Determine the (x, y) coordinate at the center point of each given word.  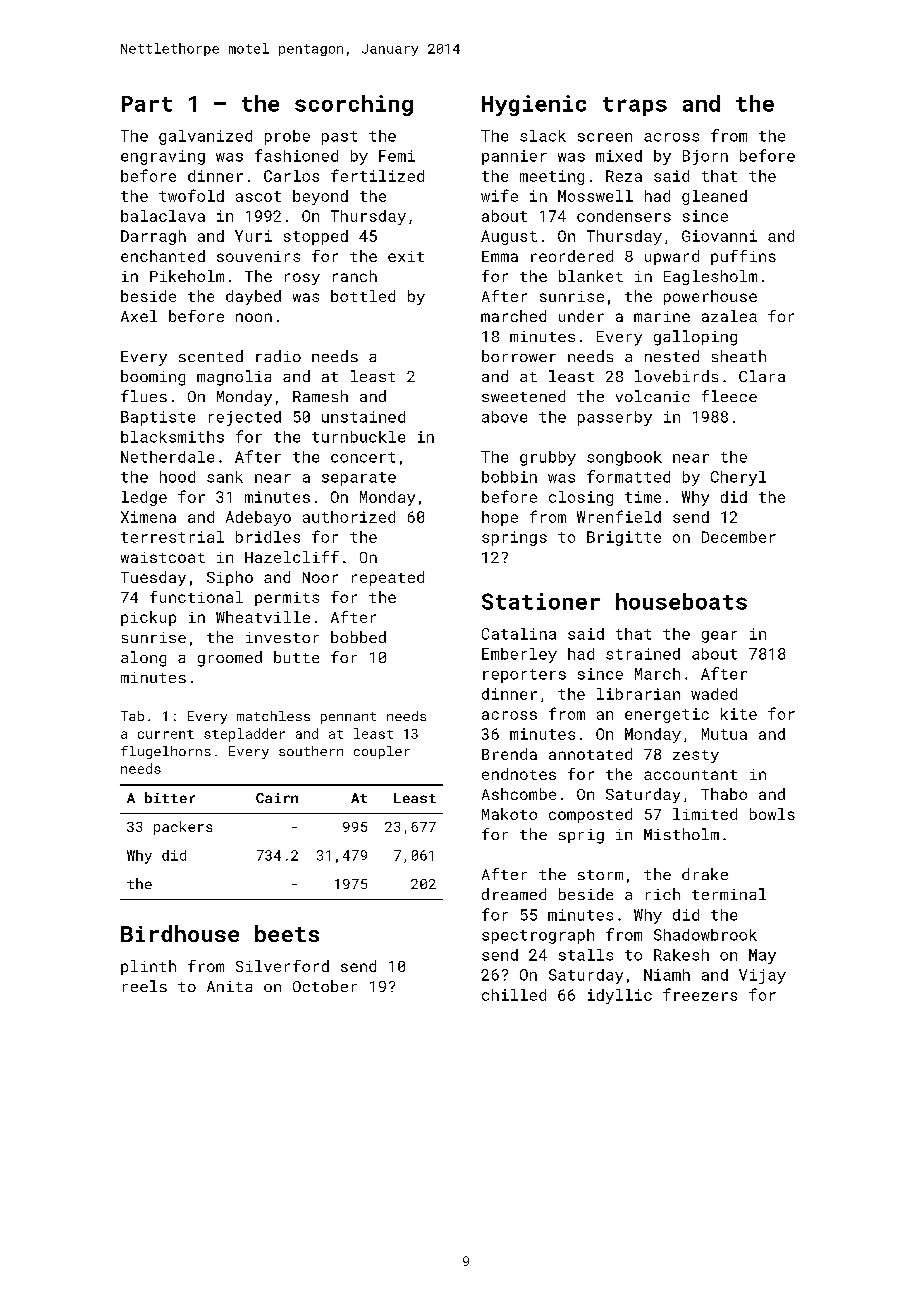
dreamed (514, 894)
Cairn (277, 798)
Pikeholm (187, 276)
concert (363, 457)
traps (635, 106)
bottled (363, 296)
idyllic (620, 996)
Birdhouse (180, 933)
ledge (144, 498)
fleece (729, 396)
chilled (514, 995)
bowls (772, 814)
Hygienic (534, 105)
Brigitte (624, 538)
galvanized (205, 137)
